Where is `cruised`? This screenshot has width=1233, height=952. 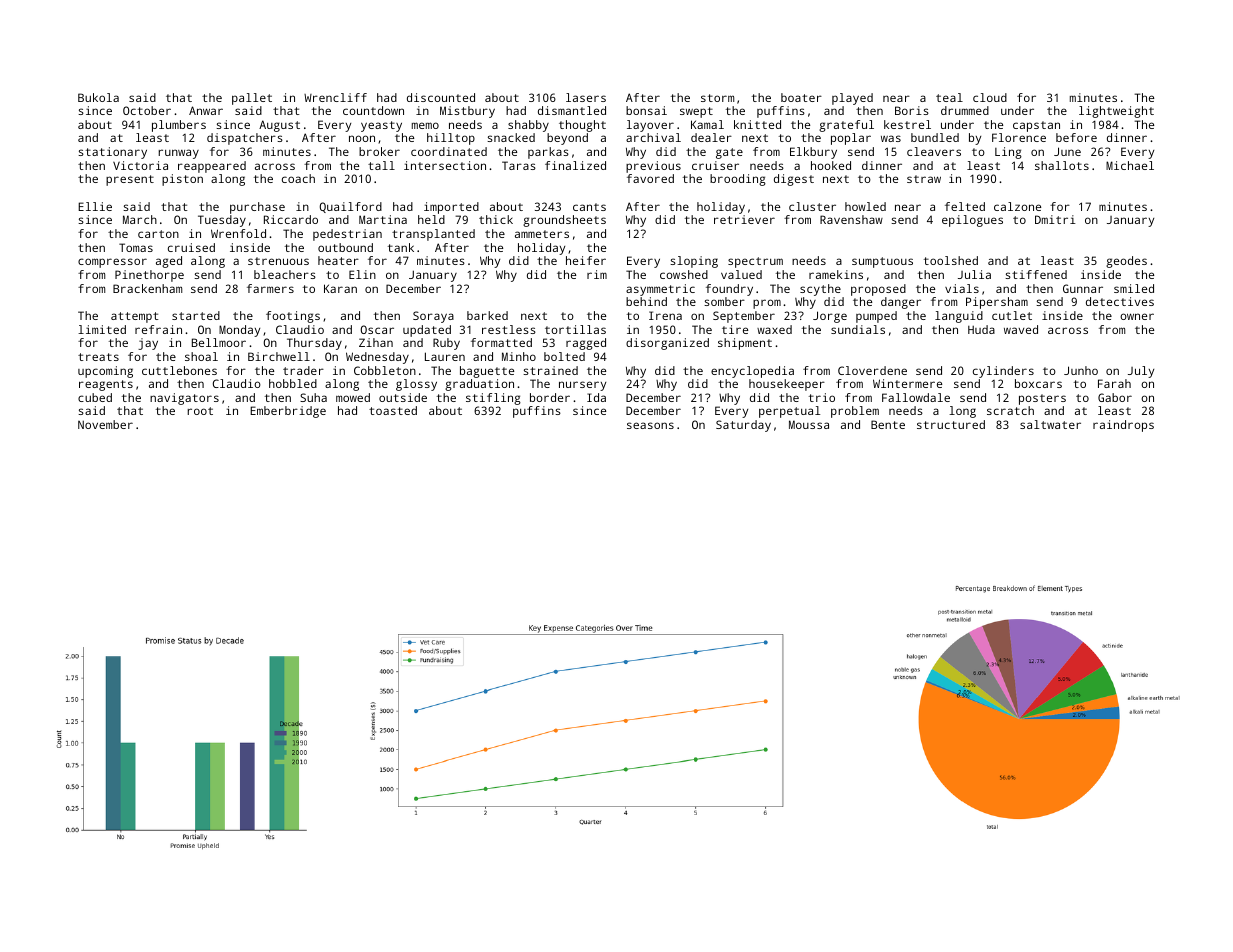
cruised is located at coordinates (191, 247).
